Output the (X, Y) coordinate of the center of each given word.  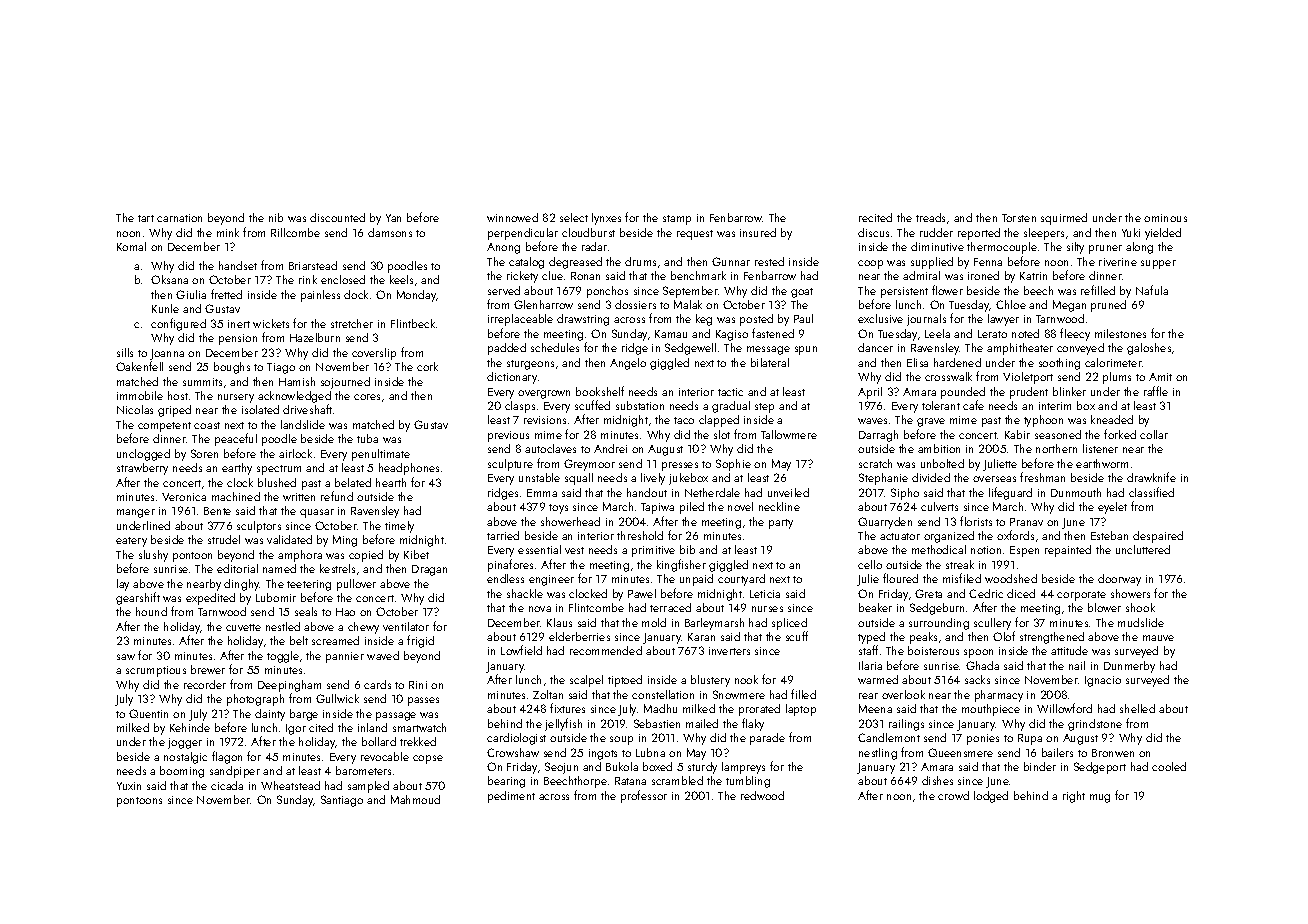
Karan (701, 637)
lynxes (606, 219)
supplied (932, 263)
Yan (393, 218)
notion (986, 550)
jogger (185, 743)
